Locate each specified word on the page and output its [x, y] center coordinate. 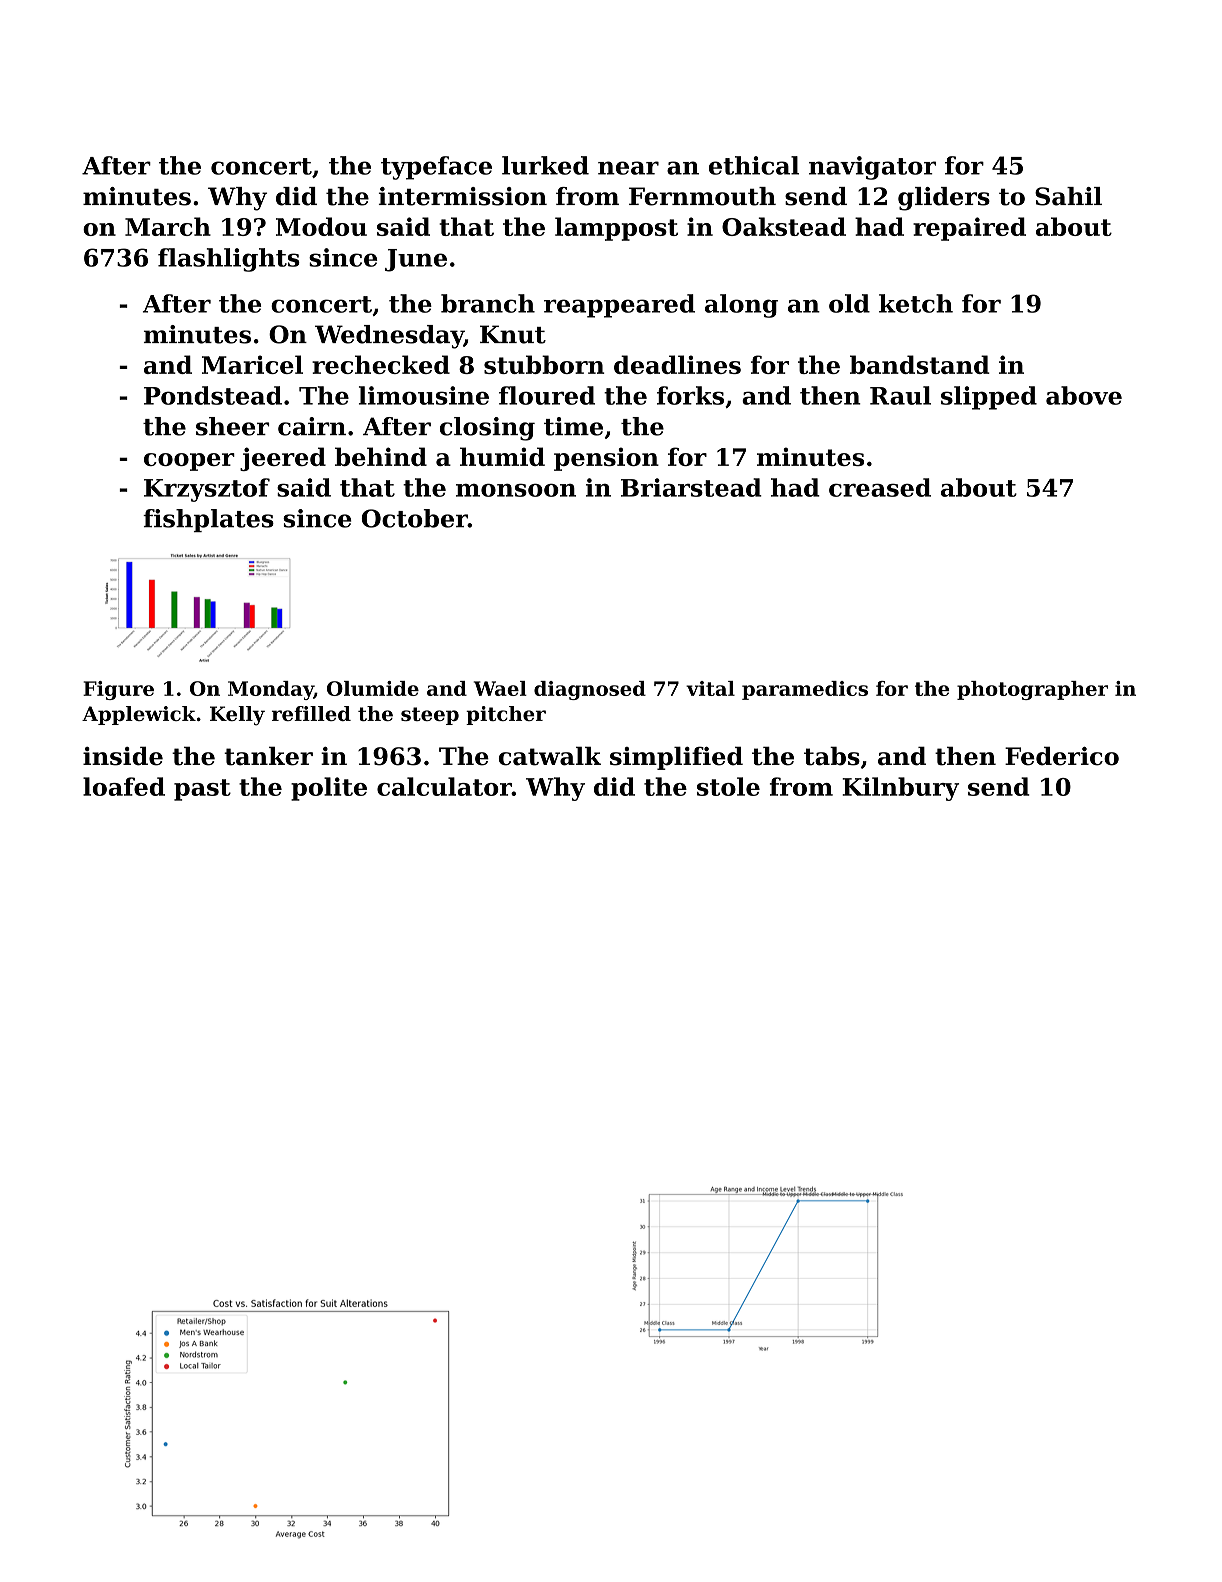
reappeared [619, 306]
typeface [436, 168]
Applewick [139, 715]
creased [880, 487]
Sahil [1068, 196]
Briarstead [691, 487]
